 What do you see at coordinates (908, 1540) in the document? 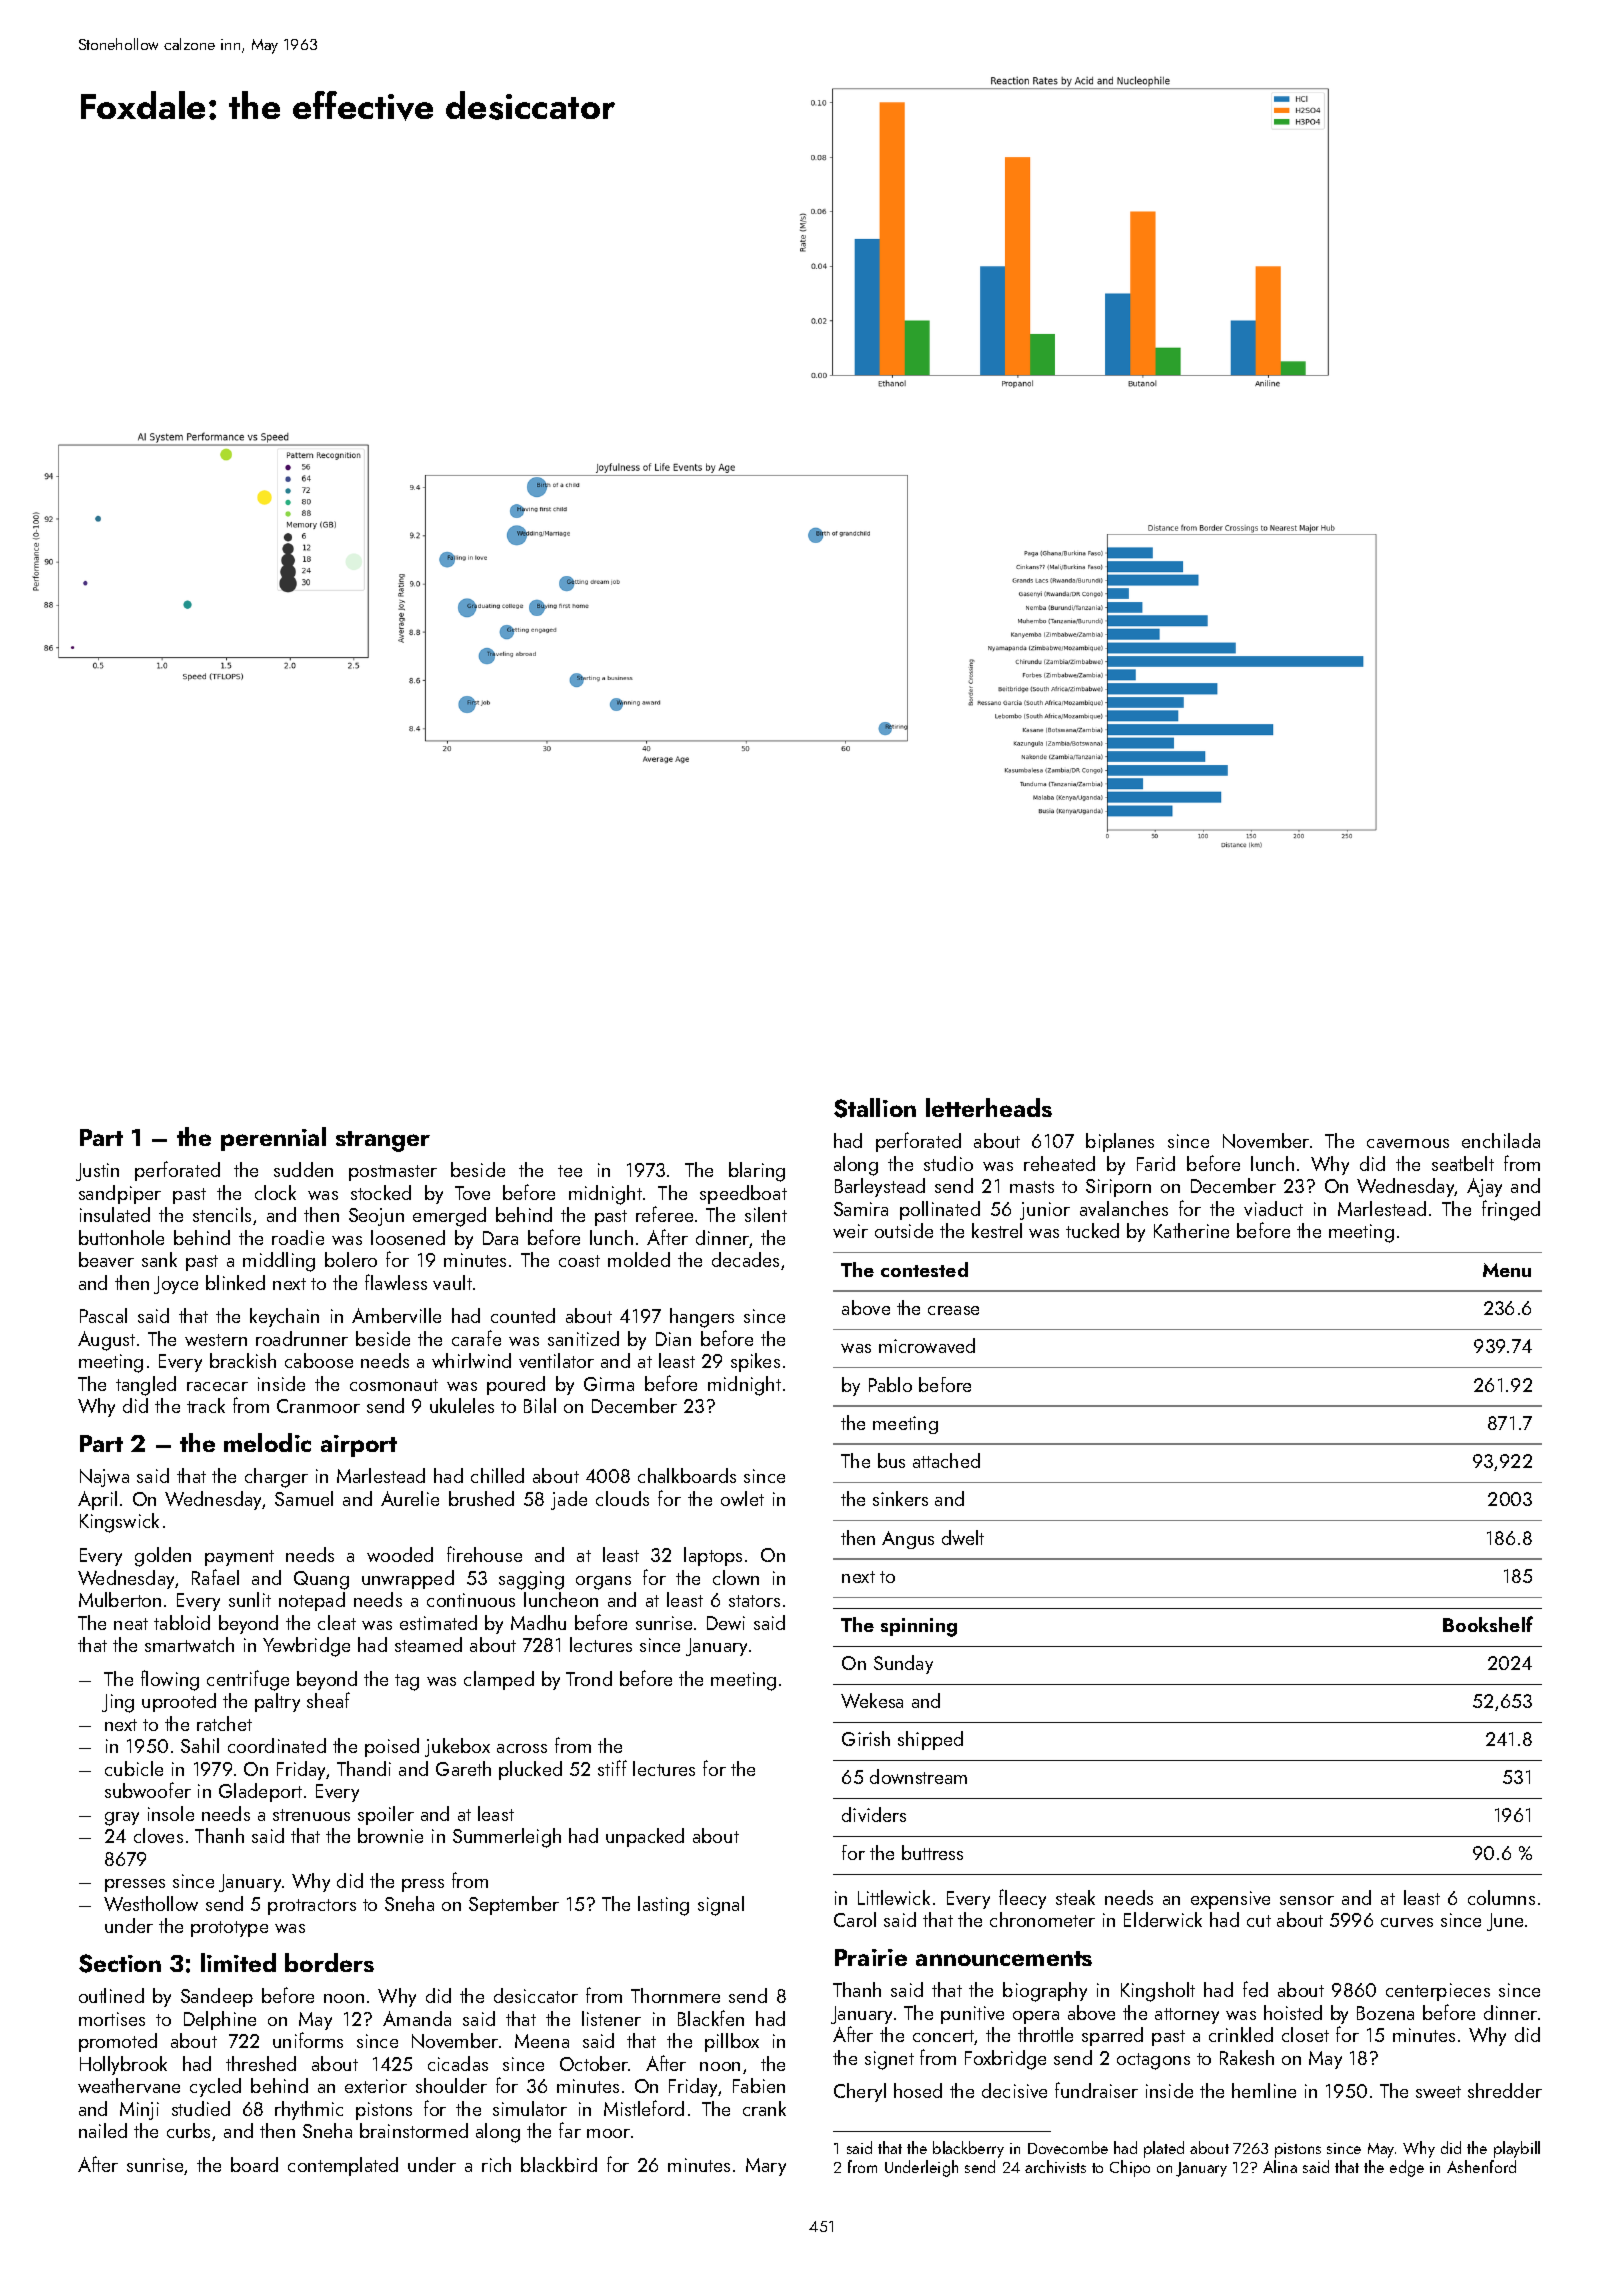
I see `Angus` at bounding box center [908, 1540].
